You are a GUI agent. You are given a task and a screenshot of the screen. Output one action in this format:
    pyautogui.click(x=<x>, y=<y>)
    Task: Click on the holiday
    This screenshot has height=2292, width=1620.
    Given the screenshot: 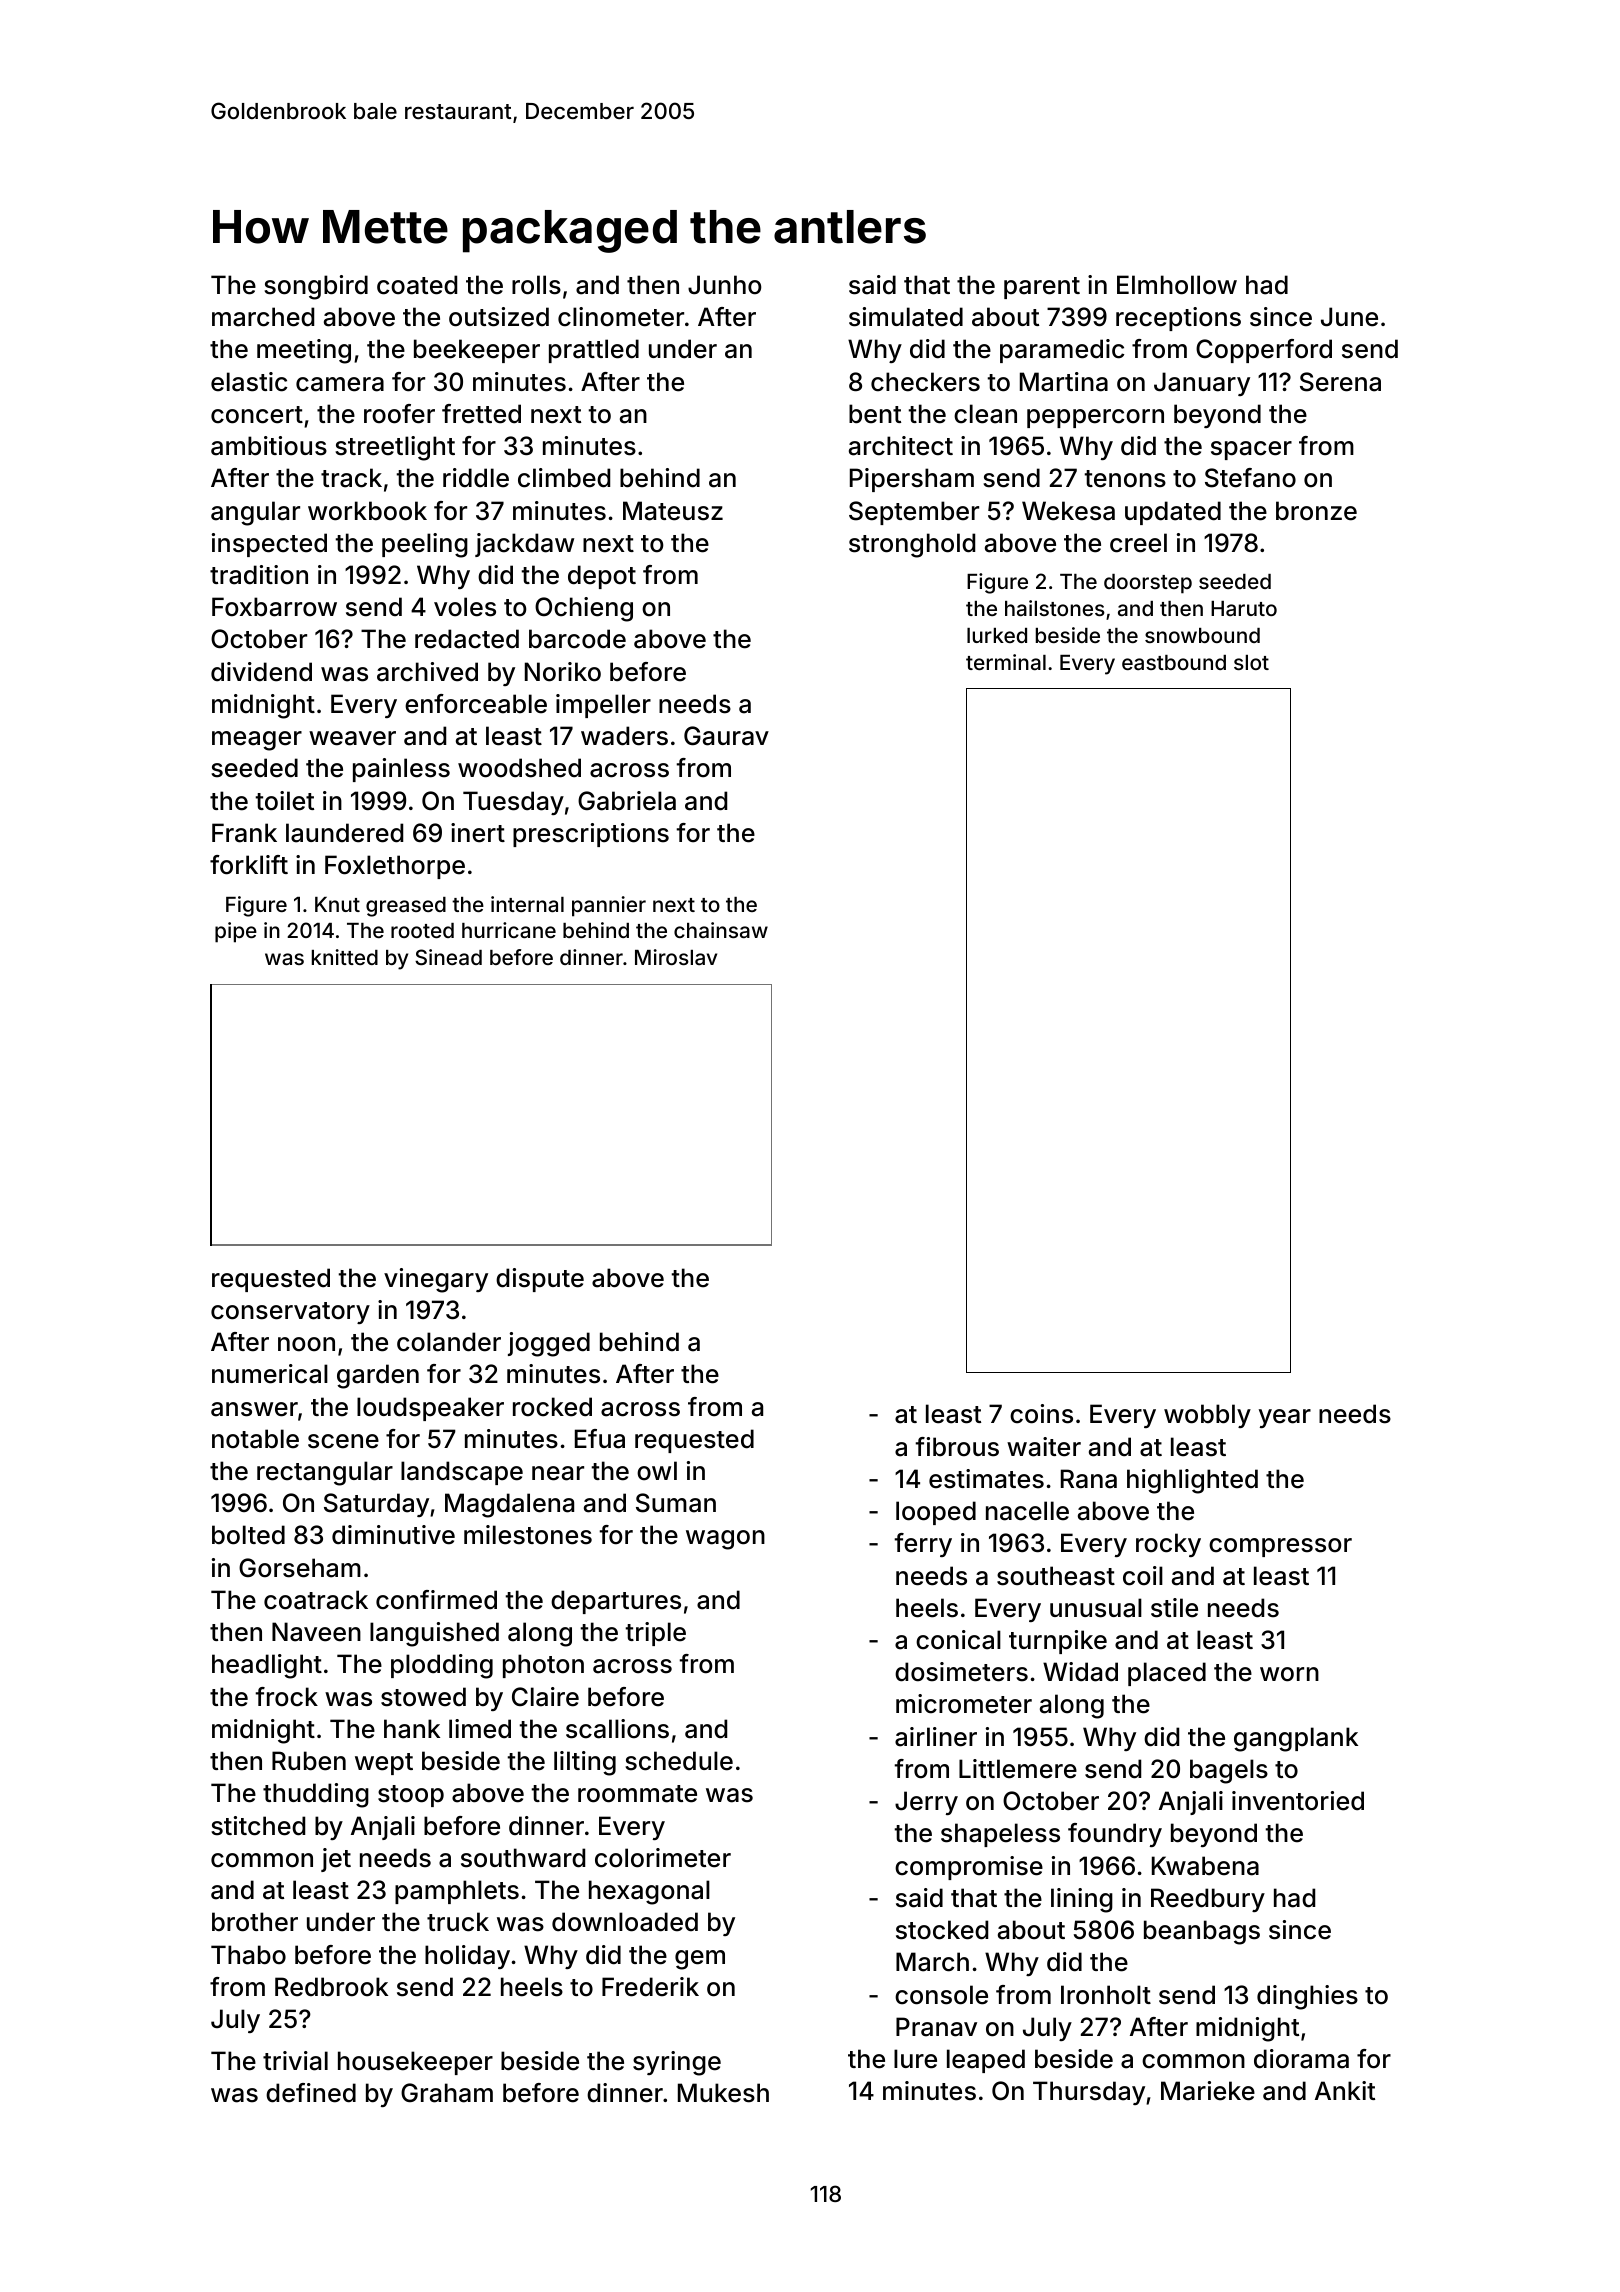 What is the action you would take?
    pyautogui.click(x=467, y=1957)
